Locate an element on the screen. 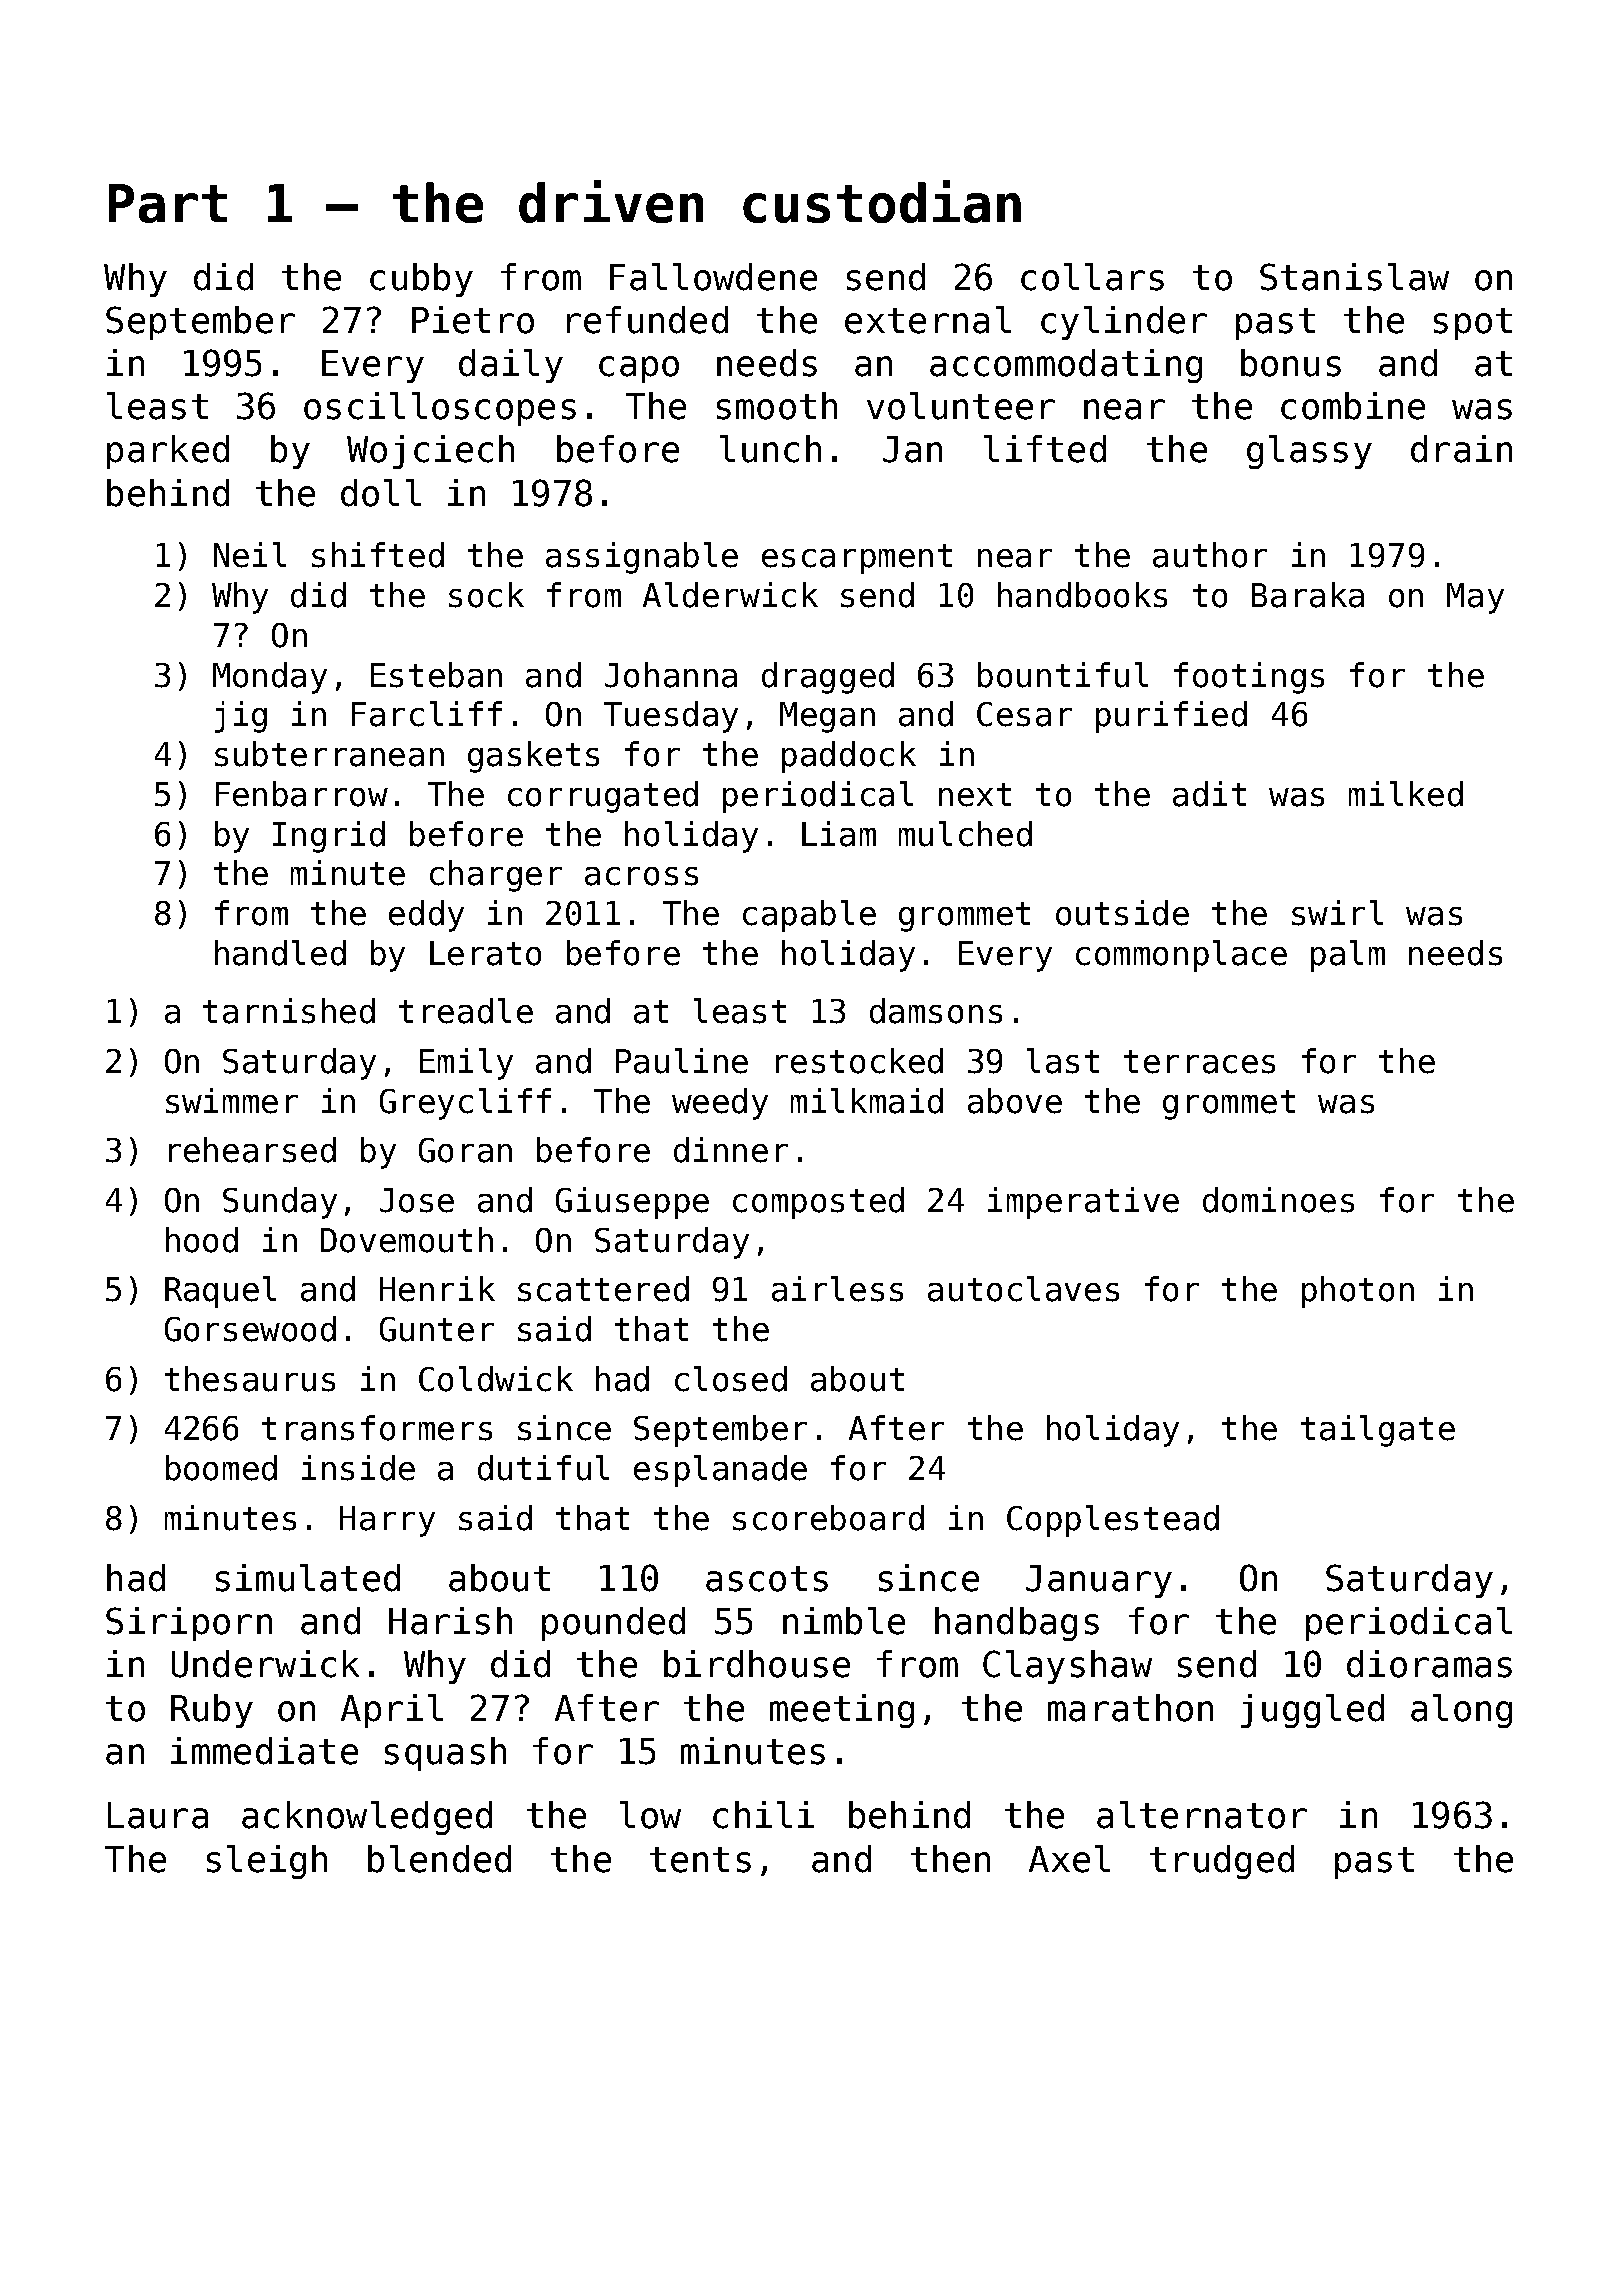 The height and width of the screenshot is (2292, 1620). volunteer is located at coordinates (961, 406).
